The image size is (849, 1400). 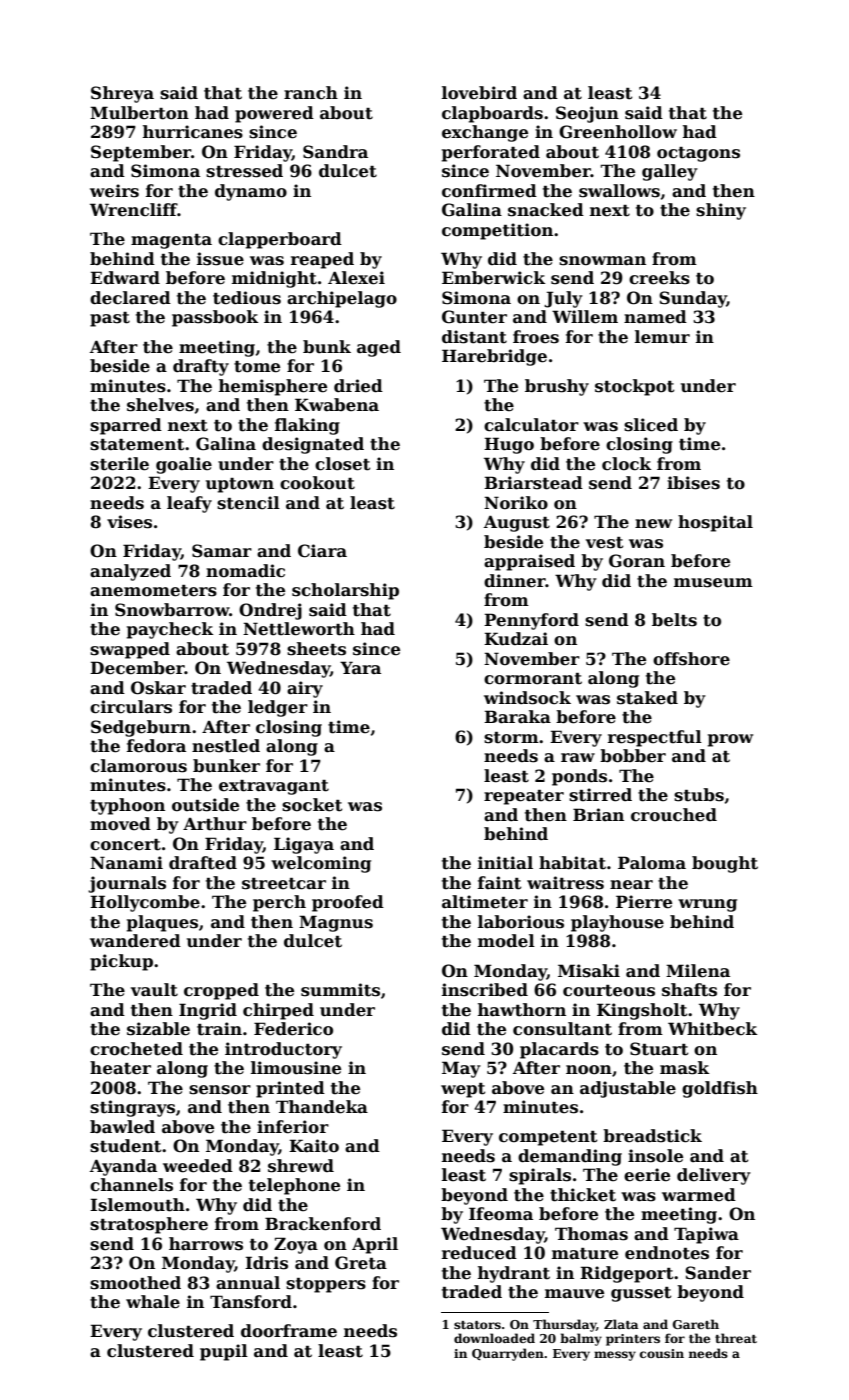 What do you see at coordinates (127, 884) in the image?
I see `journals` at bounding box center [127, 884].
